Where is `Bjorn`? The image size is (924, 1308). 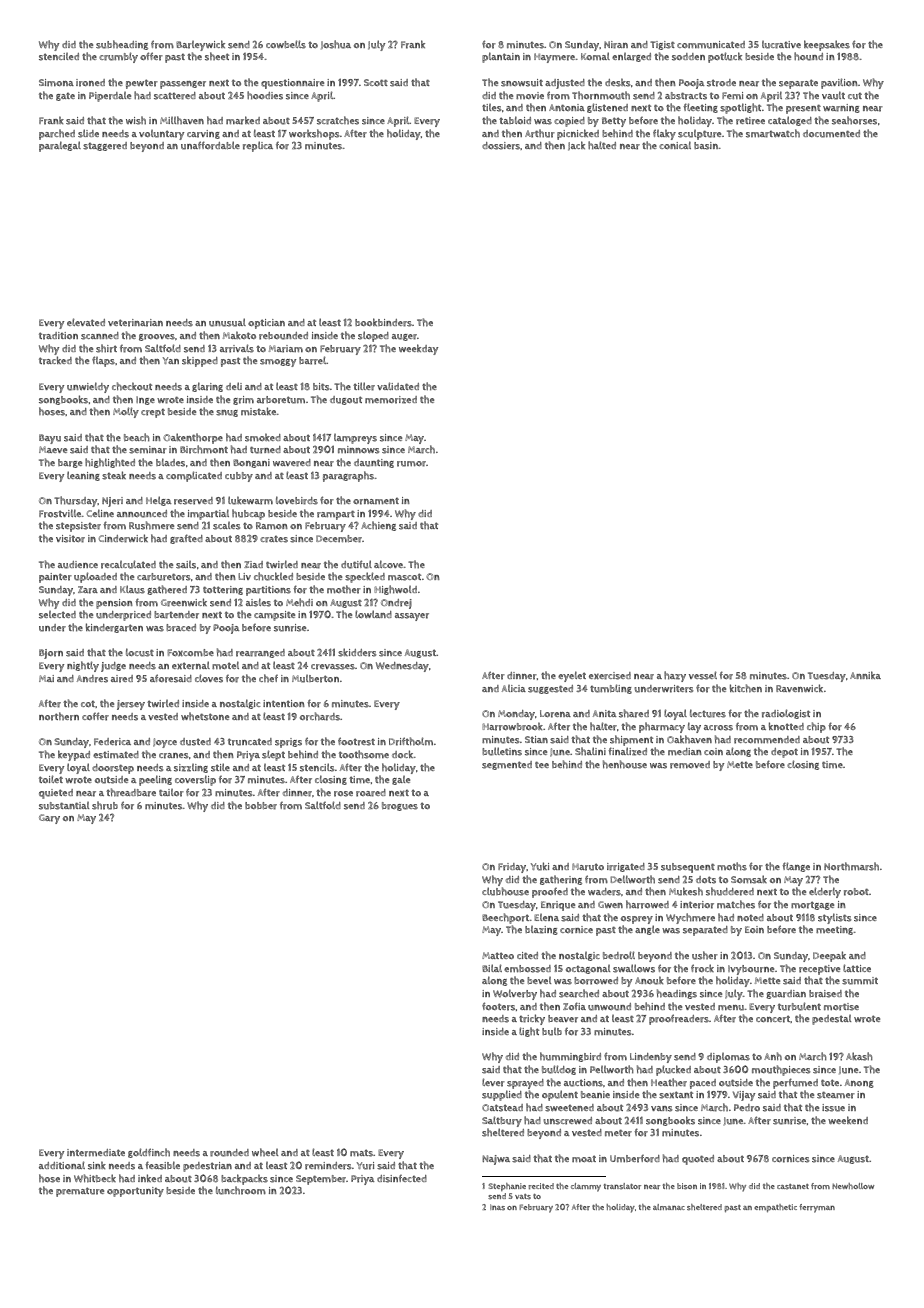 Bjorn is located at coordinates (51, 654).
